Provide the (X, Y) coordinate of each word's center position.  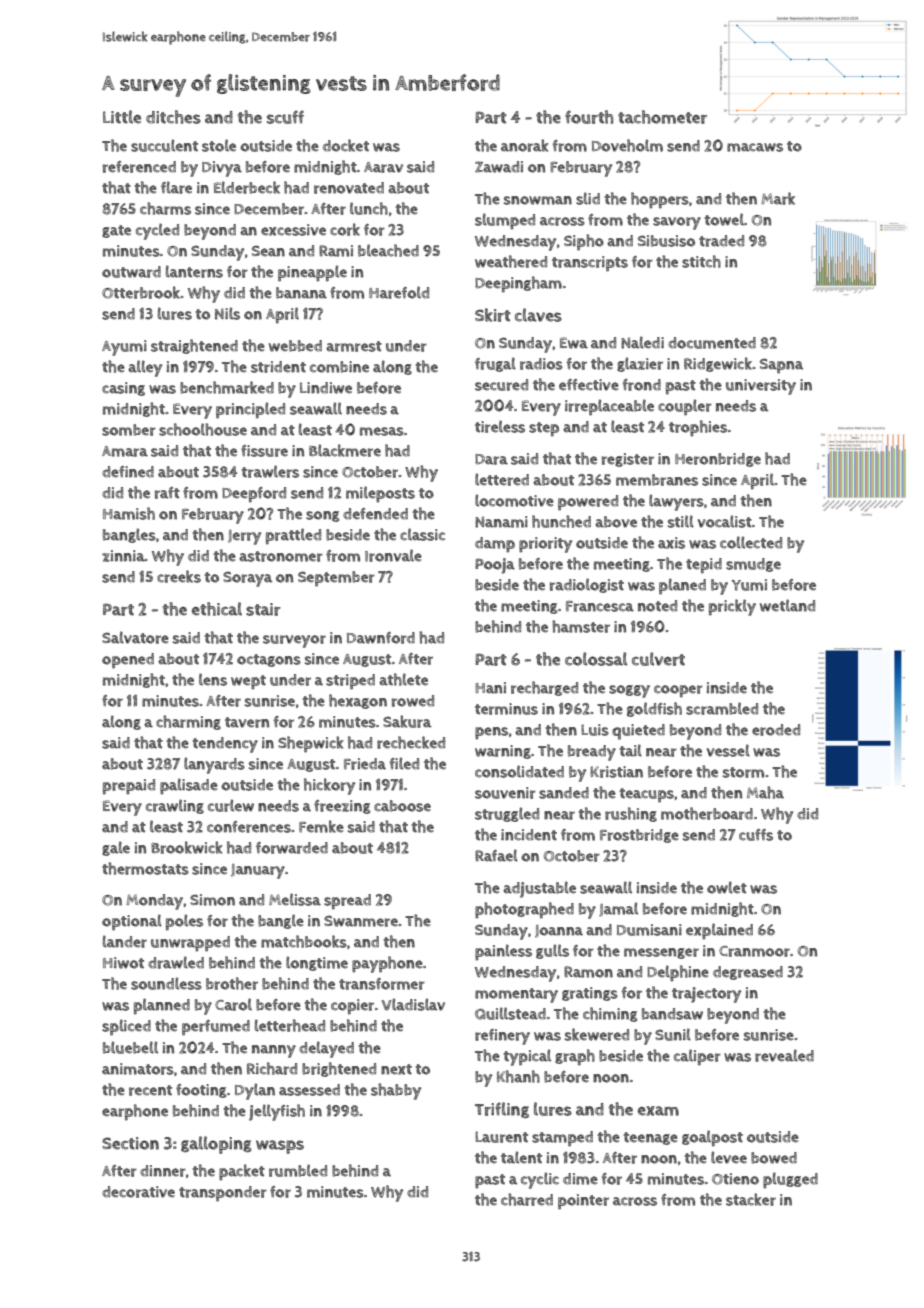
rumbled (298, 1170)
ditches (173, 117)
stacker (751, 1199)
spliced (126, 1027)
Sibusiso (666, 241)
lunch (369, 208)
